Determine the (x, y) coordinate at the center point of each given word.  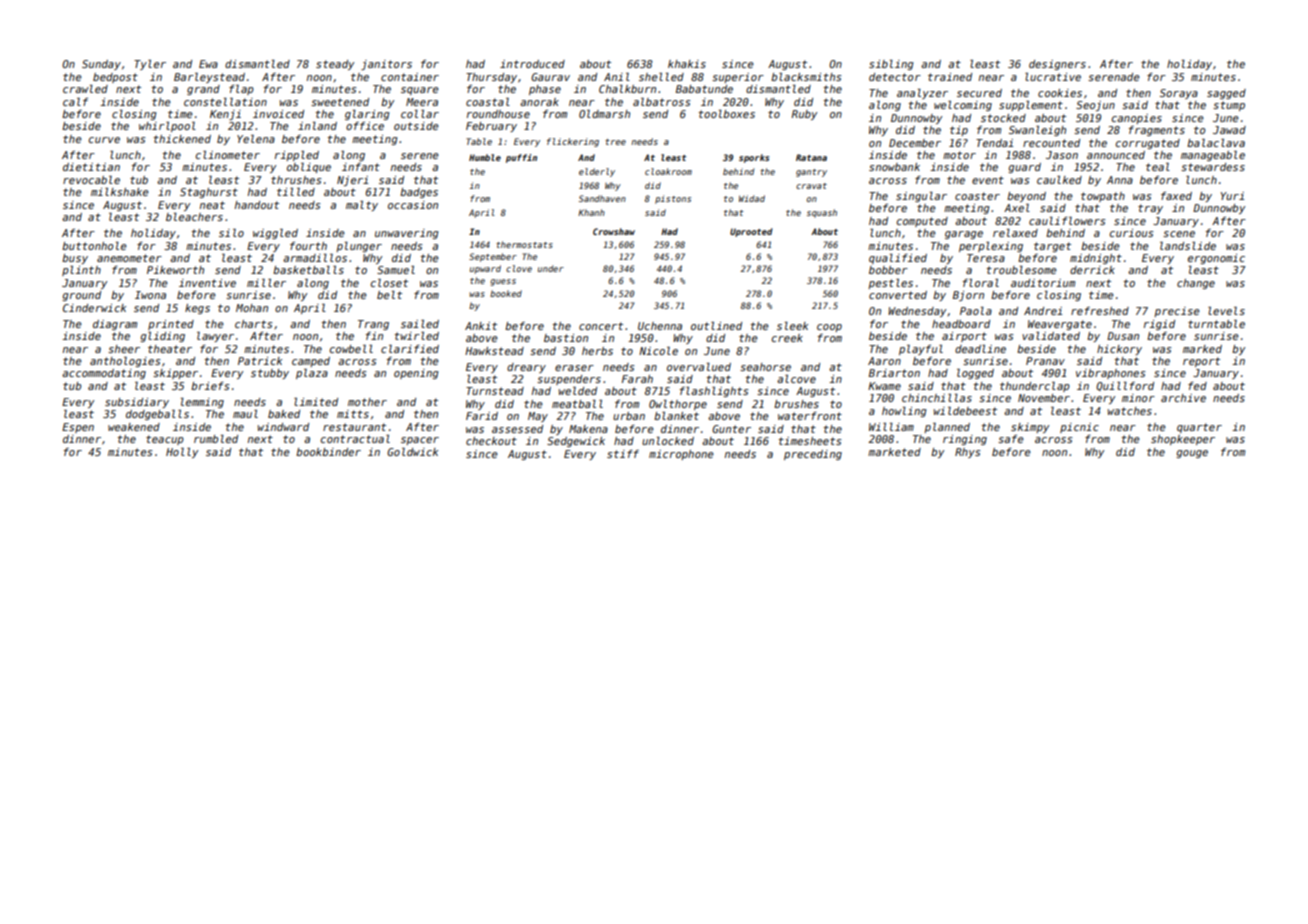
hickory (1119, 350)
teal (1158, 167)
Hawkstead (494, 351)
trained (950, 77)
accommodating (104, 374)
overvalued (699, 367)
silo (231, 233)
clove (519, 268)
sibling (891, 65)
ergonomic (1216, 259)
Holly (182, 453)
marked (1202, 349)
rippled (297, 156)
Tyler (150, 65)
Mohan (252, 308)
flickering (573, 142)
